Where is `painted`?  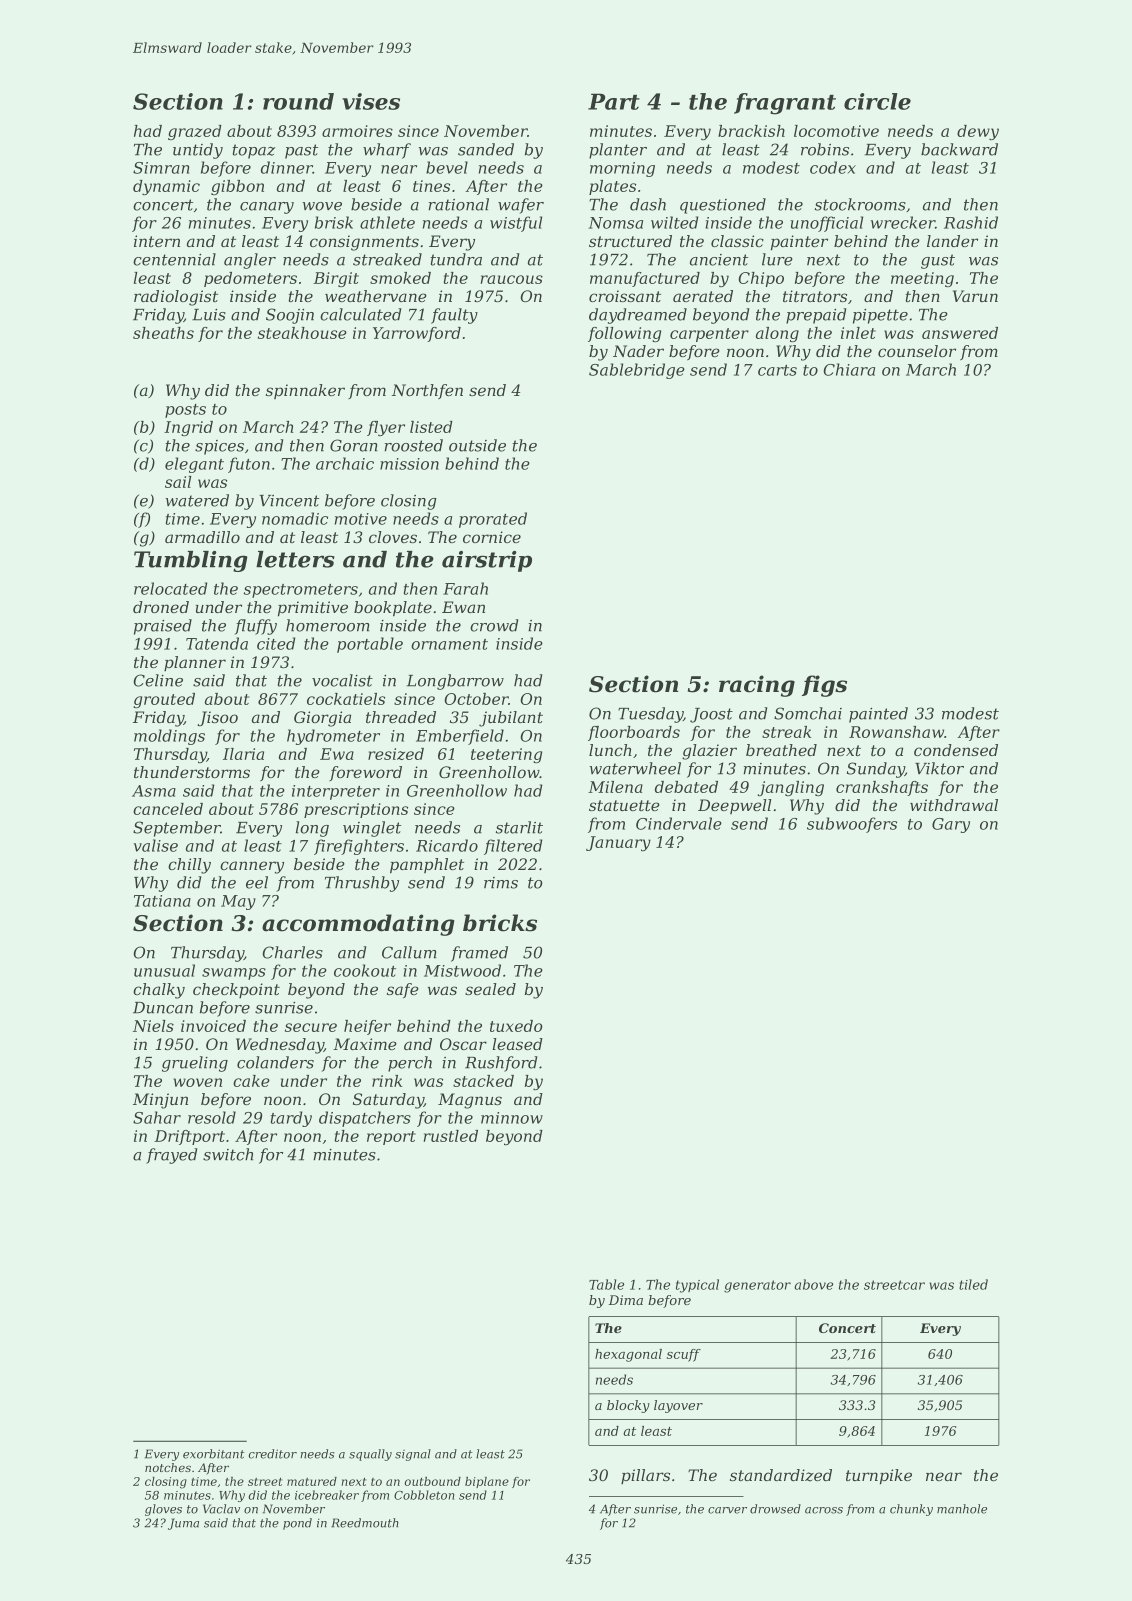 painted is located at coordinates (878, 715).
